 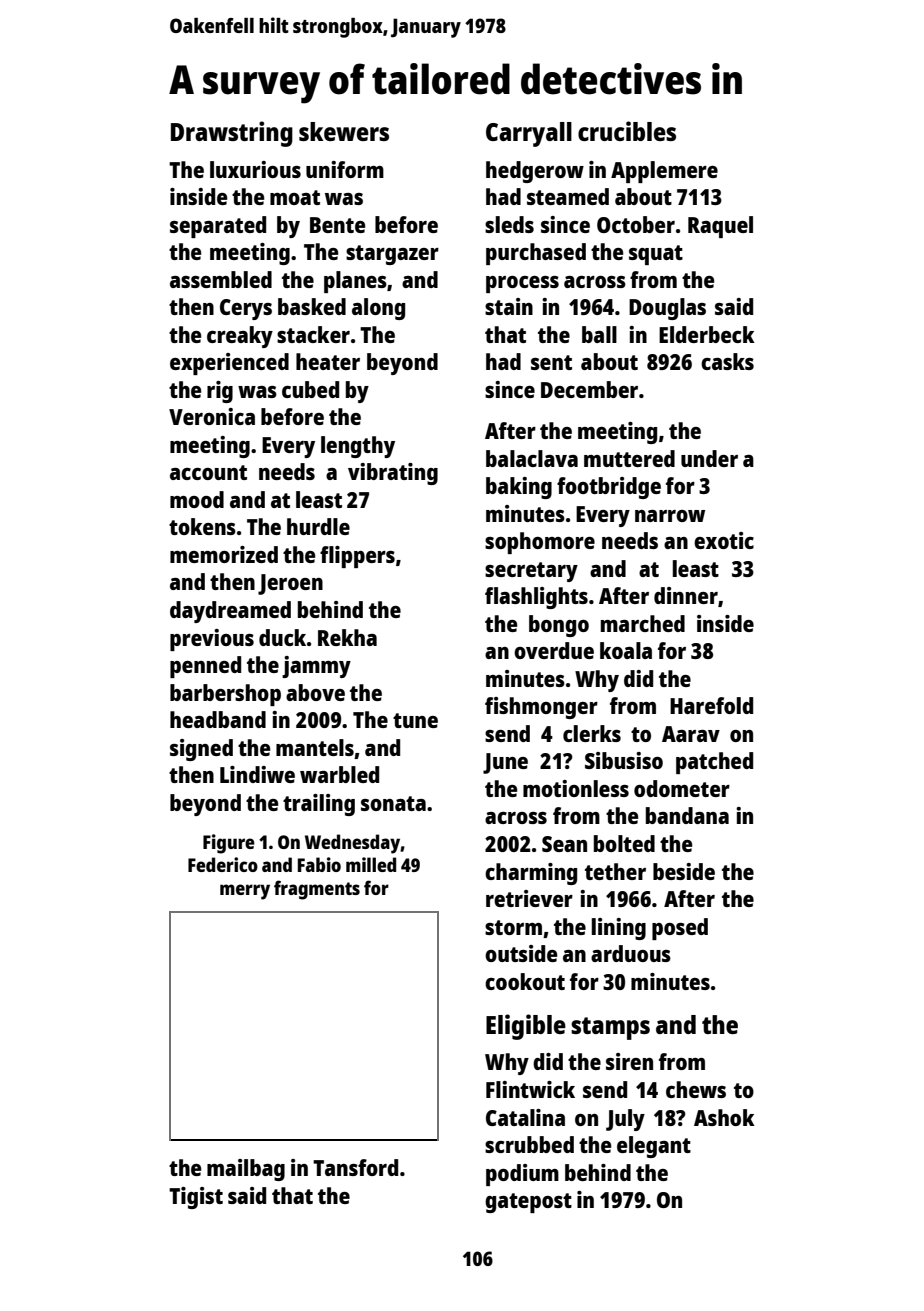 I want to click on tune, so click(x=415, y=720).
